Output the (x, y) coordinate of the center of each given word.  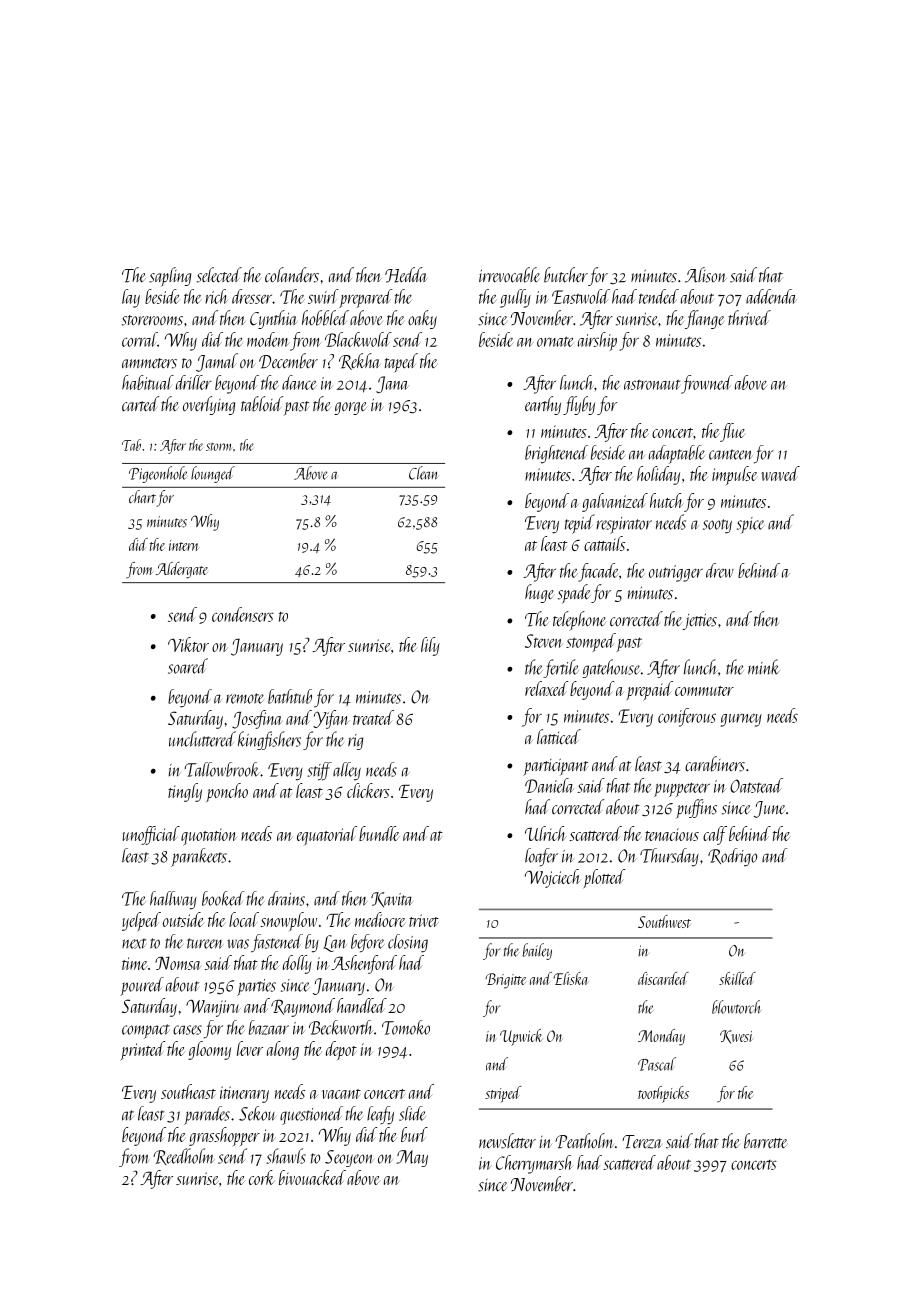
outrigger (676, 573)
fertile (561, 668)
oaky (422, 319)
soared (188, 666)
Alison (706, 275)
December (288, 361)
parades (207, 1115)
